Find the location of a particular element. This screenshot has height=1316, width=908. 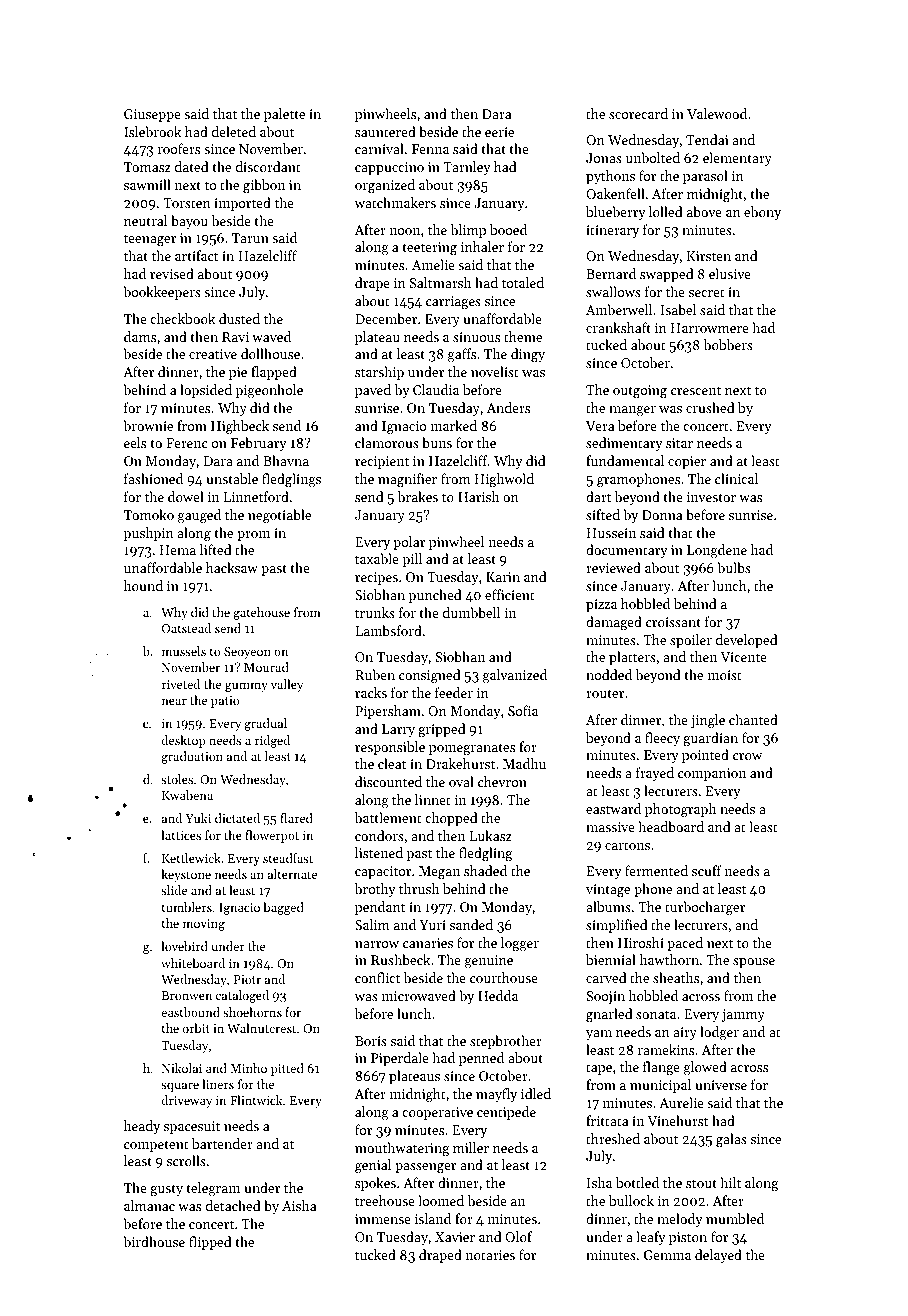

chanted is located at coordinates (753, 719).
